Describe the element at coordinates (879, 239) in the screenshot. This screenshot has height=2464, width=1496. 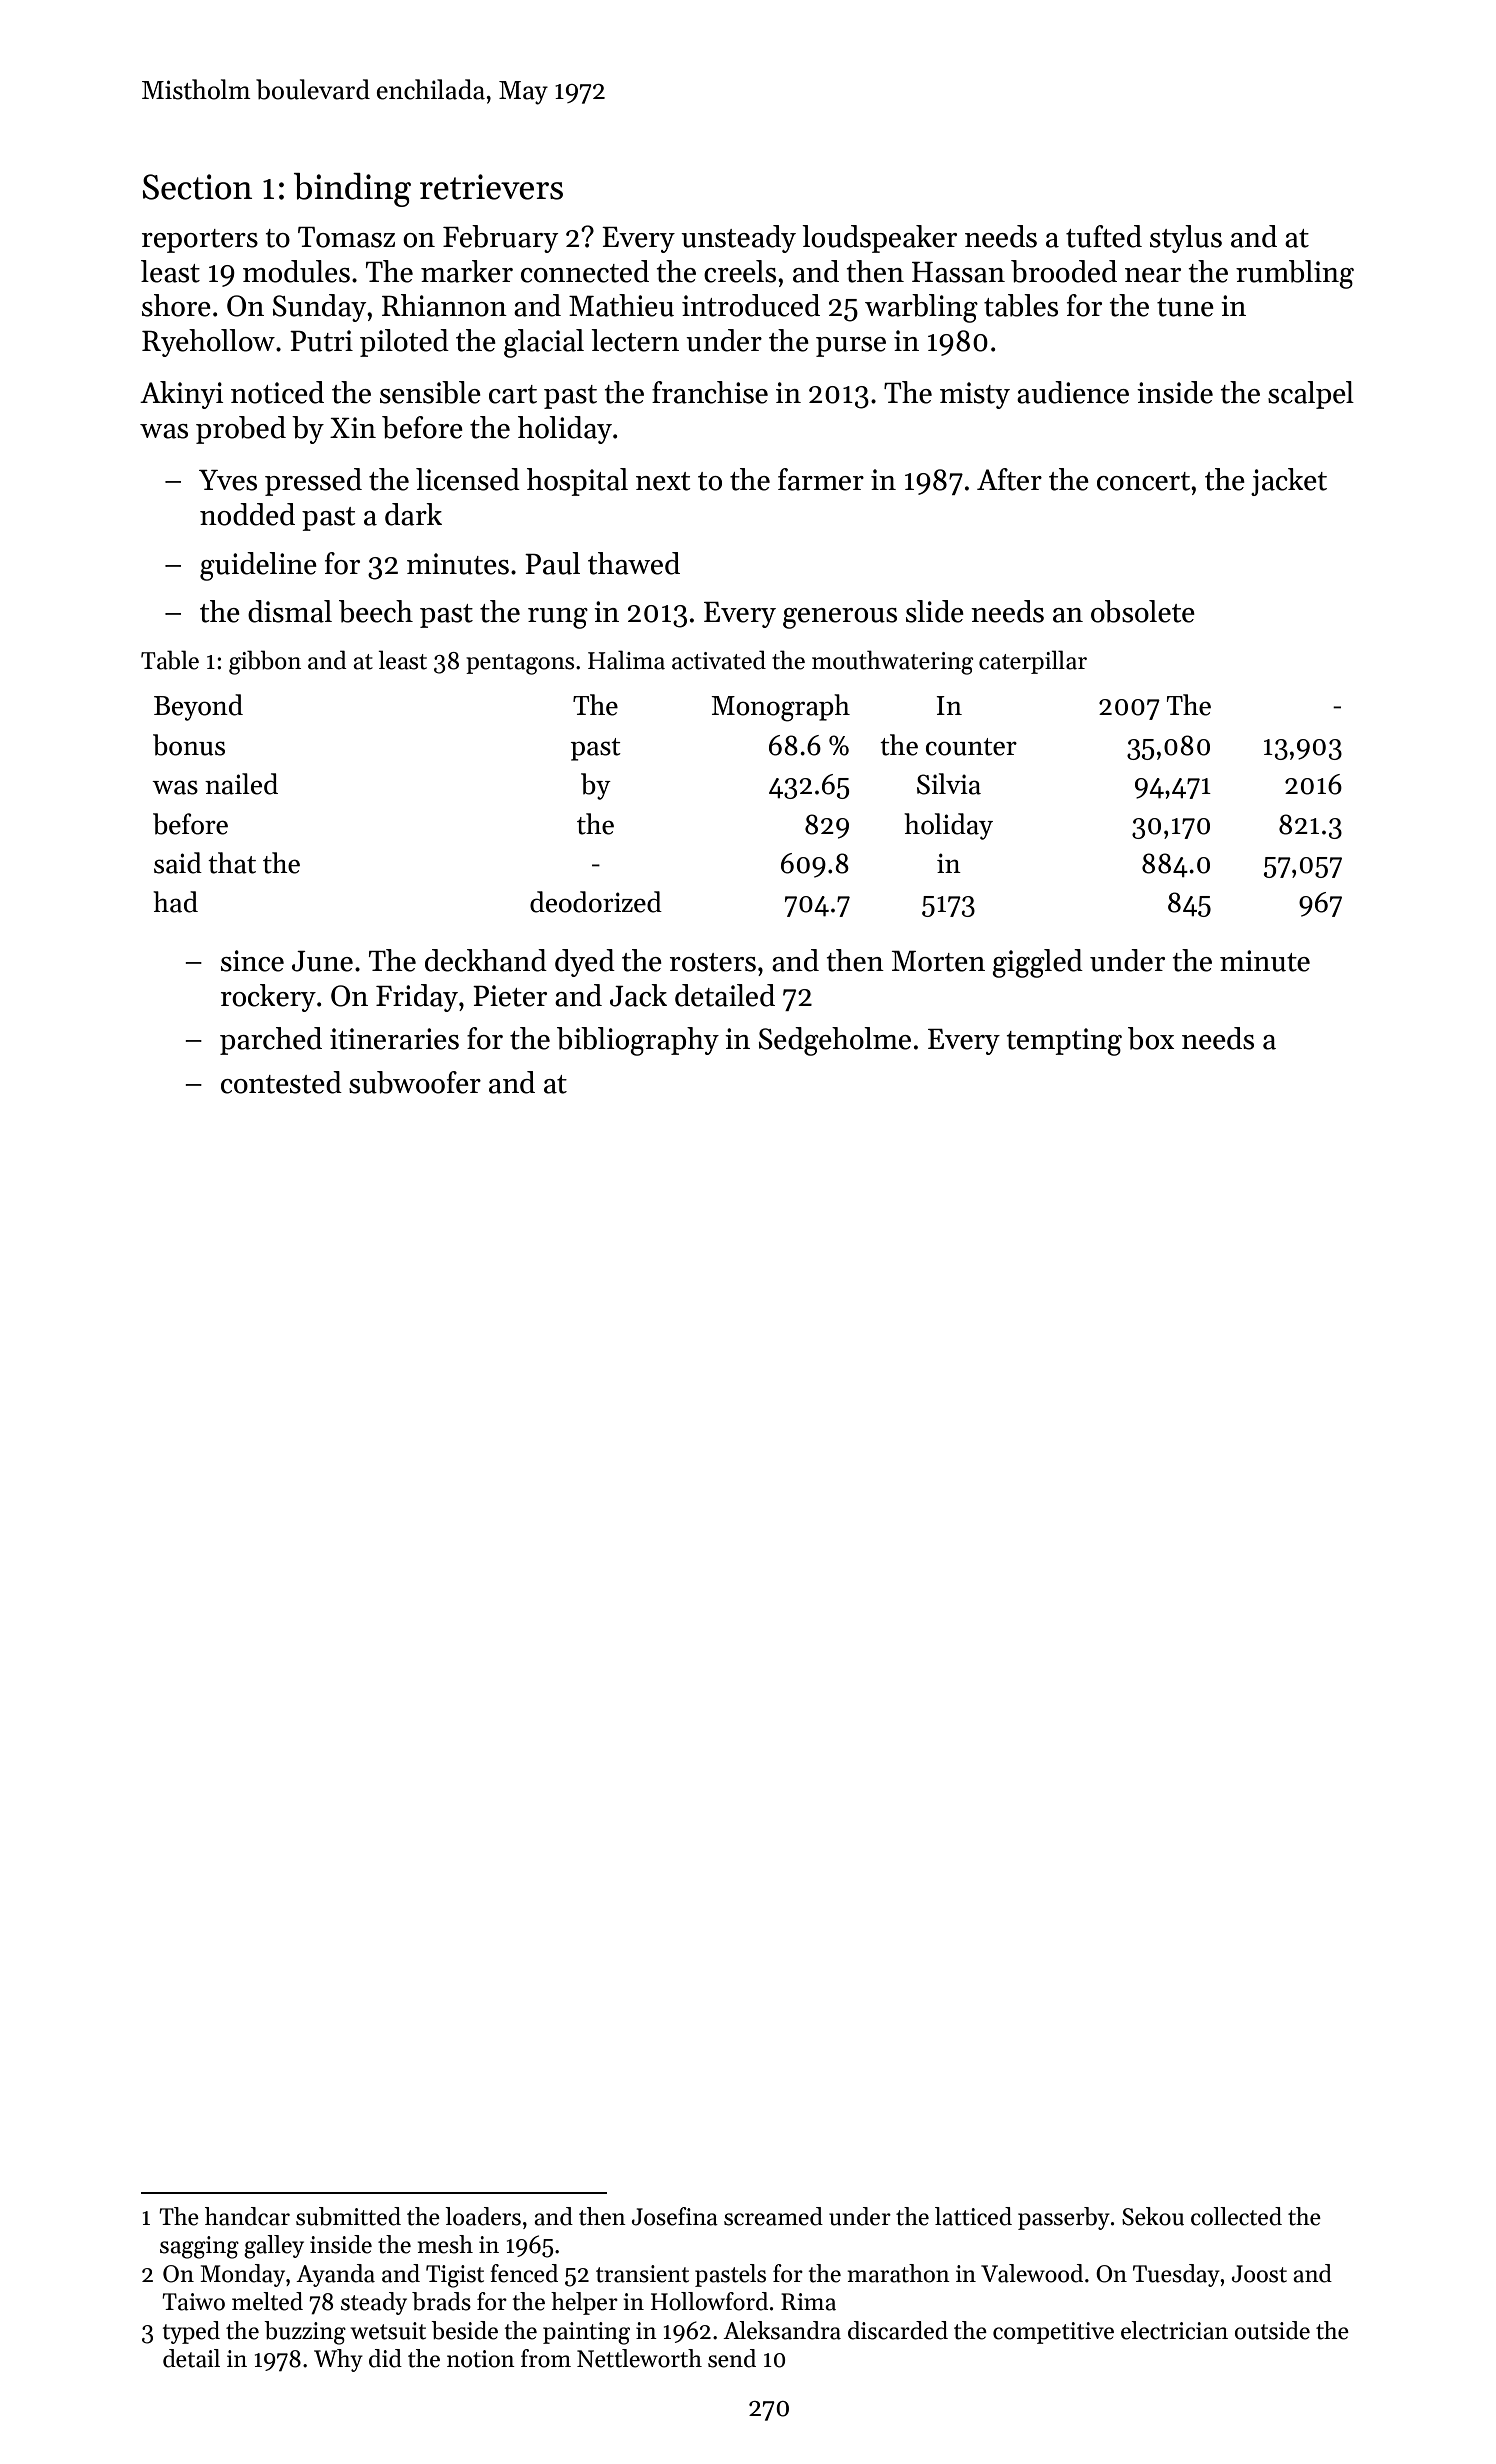
I see `loudspeaker` at that location.
